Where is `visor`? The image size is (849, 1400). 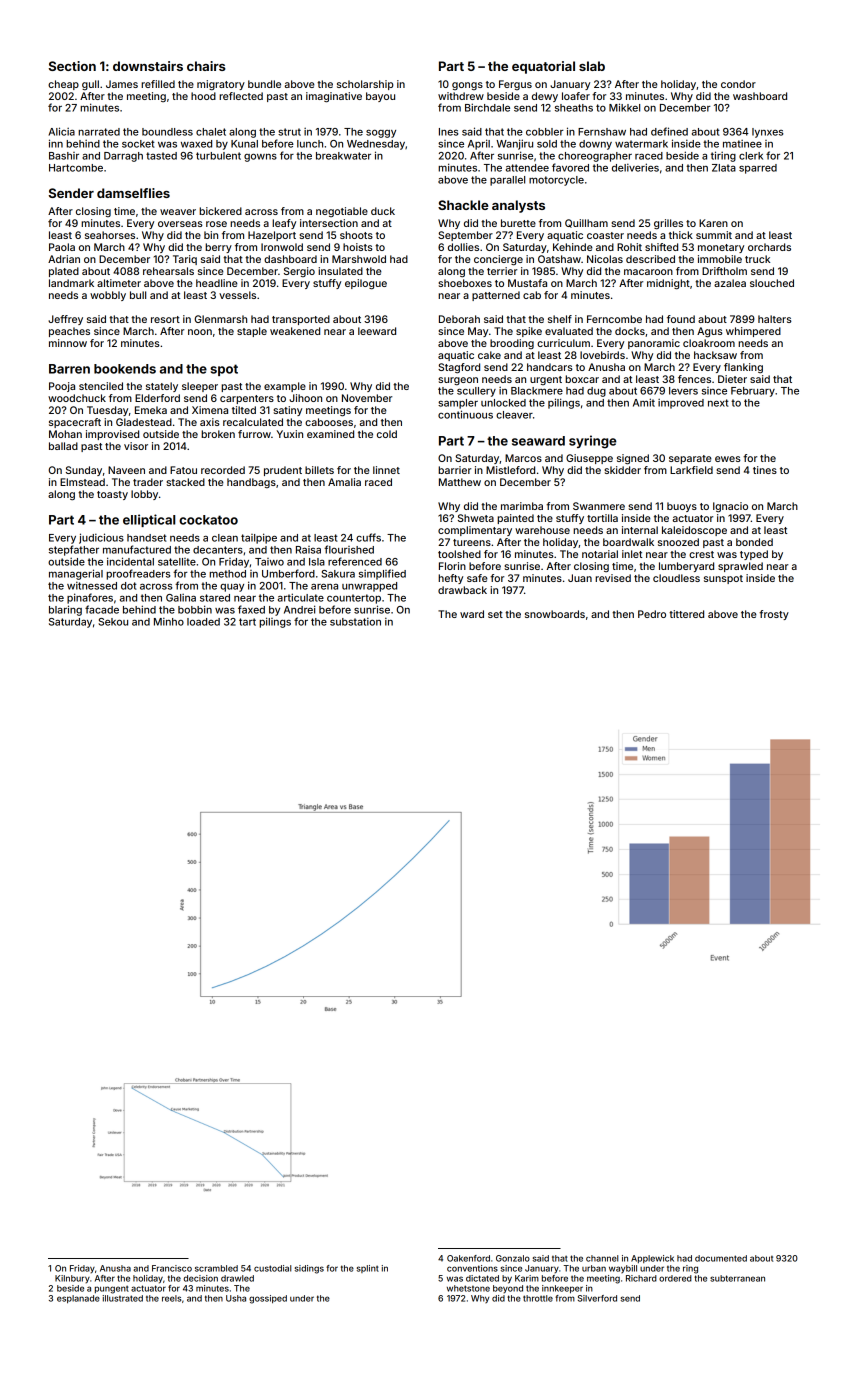 visor is located at coordinates (136, 446).
